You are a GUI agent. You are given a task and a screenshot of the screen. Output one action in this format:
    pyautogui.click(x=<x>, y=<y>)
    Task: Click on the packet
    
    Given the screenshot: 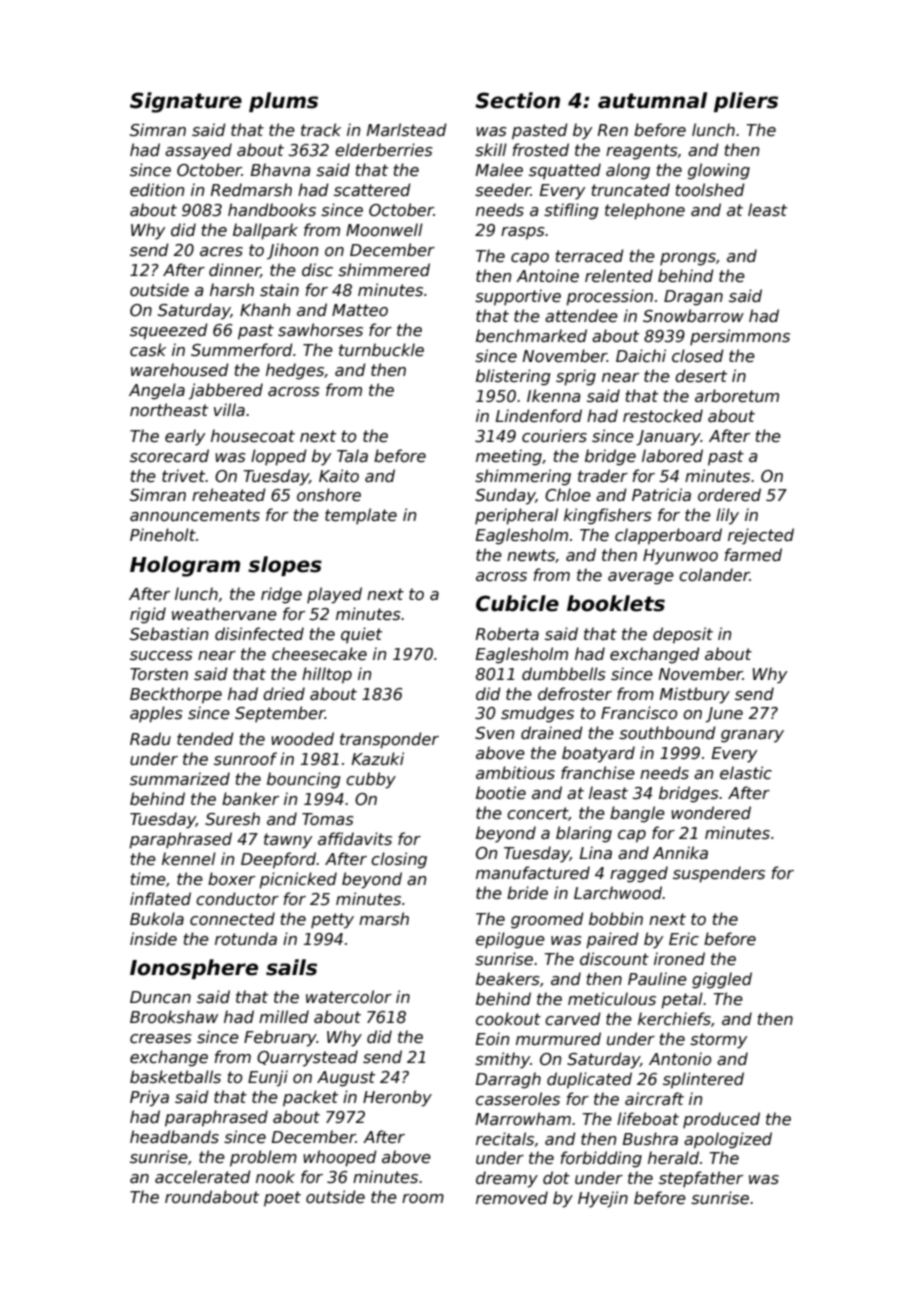 What is the action you would take?
    pyautogui.click(x=310, y=1098)
